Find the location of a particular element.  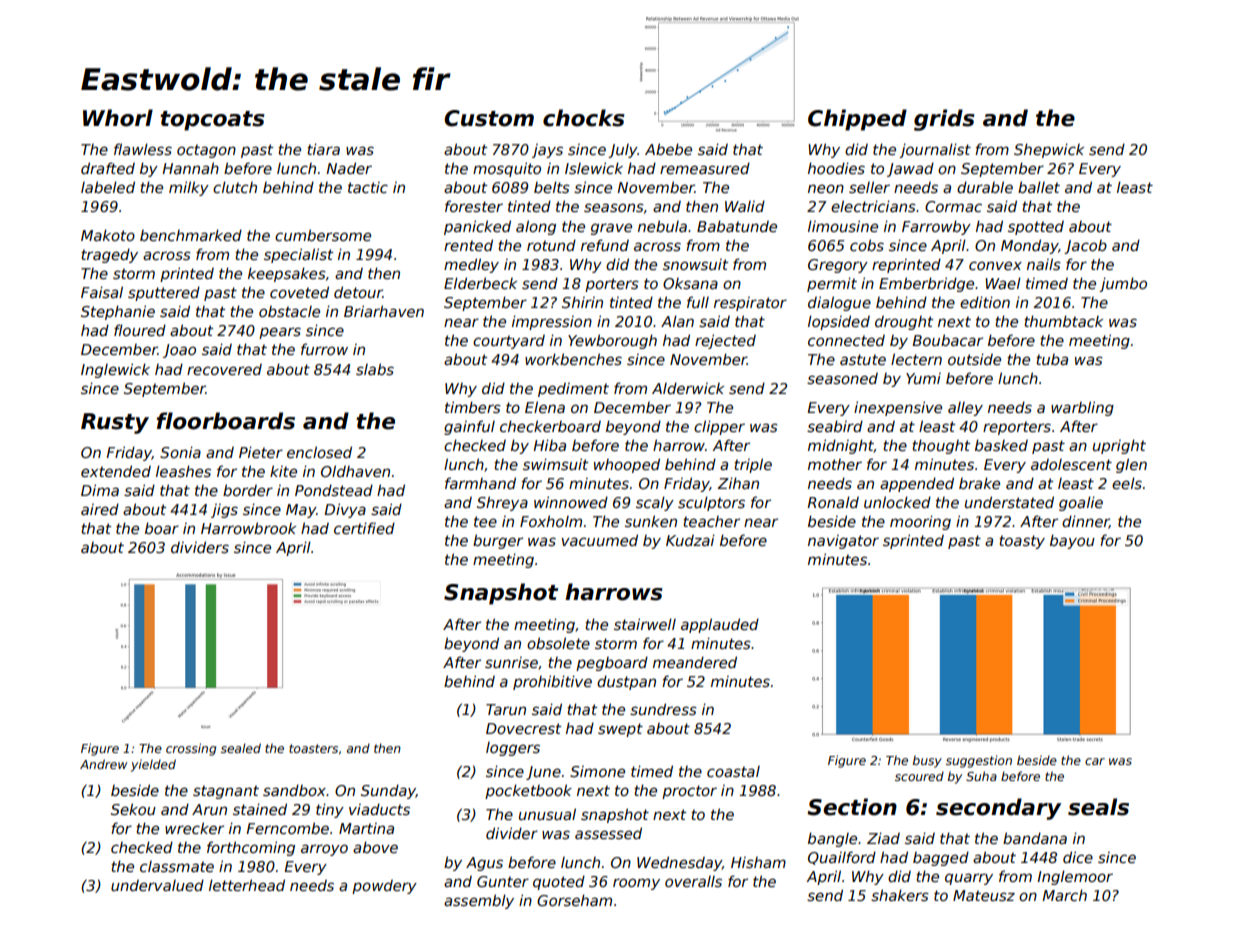

letterhead is located at coordinates (247, 885).
